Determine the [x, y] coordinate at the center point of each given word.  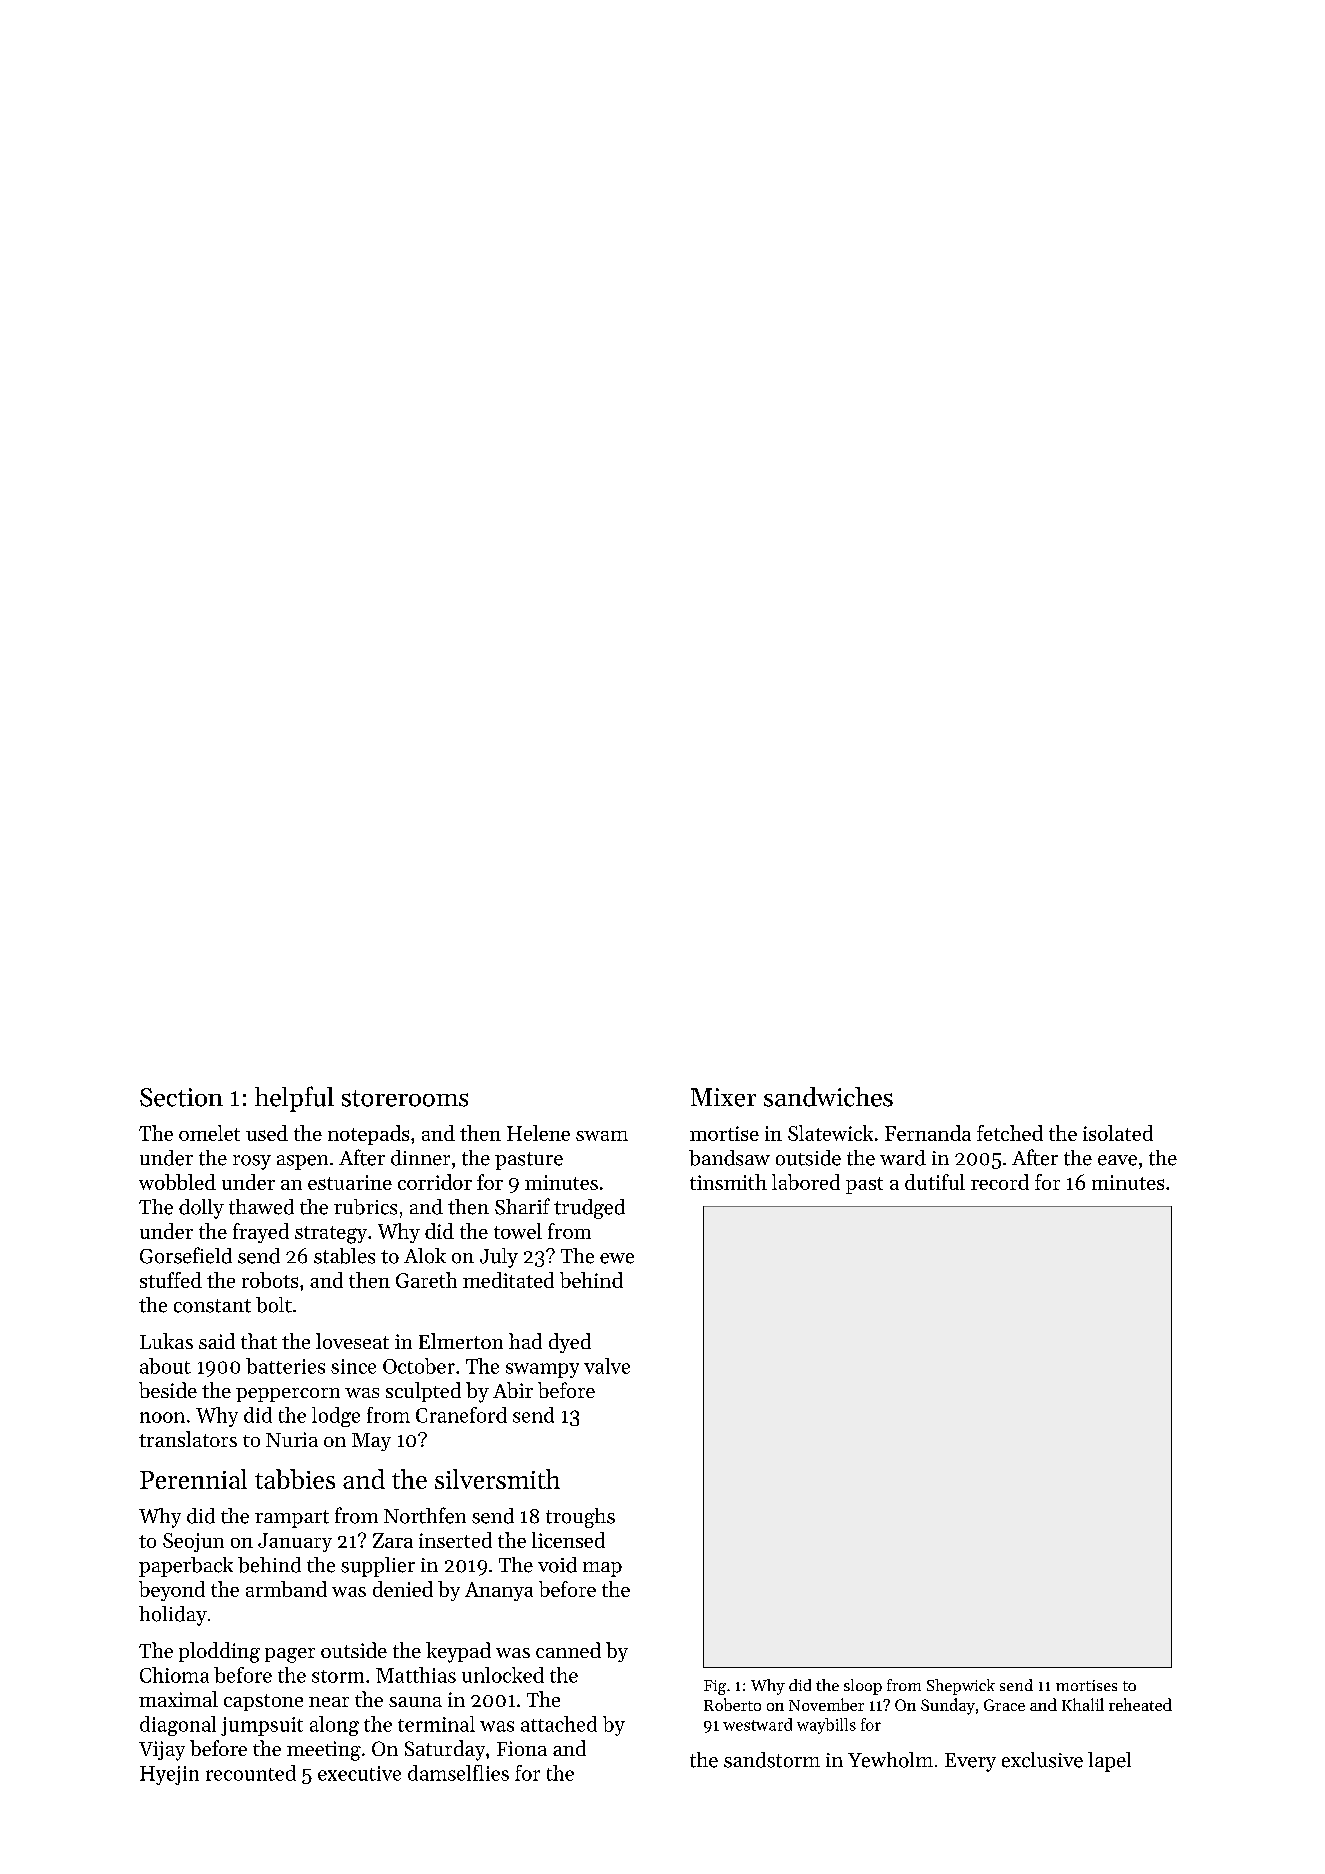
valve [607, 1366]
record [1000, 1182]
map [602, 1569]
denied [403, 1589]
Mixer [723, 1097]
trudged [589, 1209]
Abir [513, 1390]
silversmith [497, 1479]
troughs [580, 1518]
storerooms [405, 1098]
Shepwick [961, 1687]
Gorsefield [186, 1255]
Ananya [499, 1591]
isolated [1118, 1133]
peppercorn [288, 1395]
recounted [251, 1773]
